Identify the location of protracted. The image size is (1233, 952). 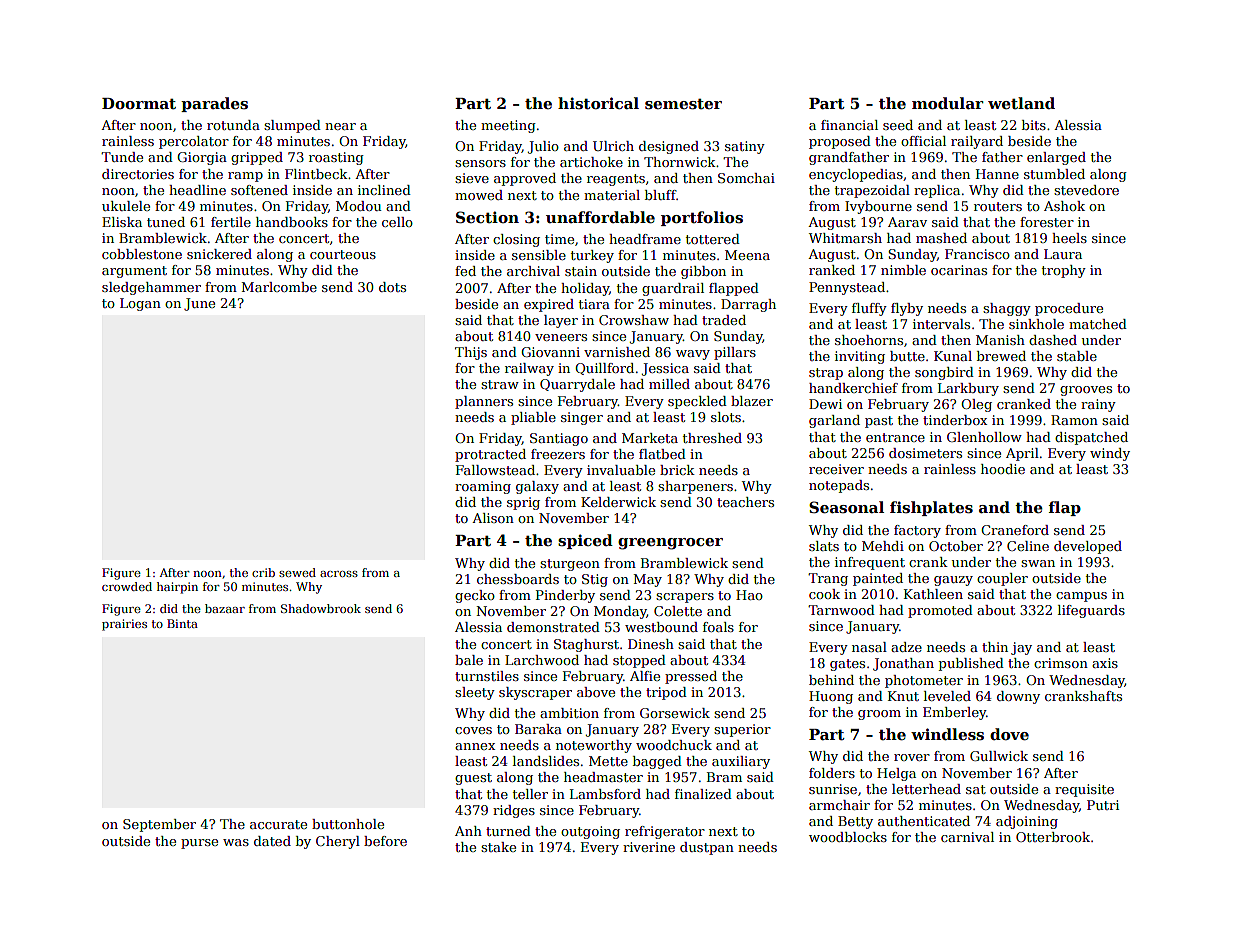
(490, 455).
